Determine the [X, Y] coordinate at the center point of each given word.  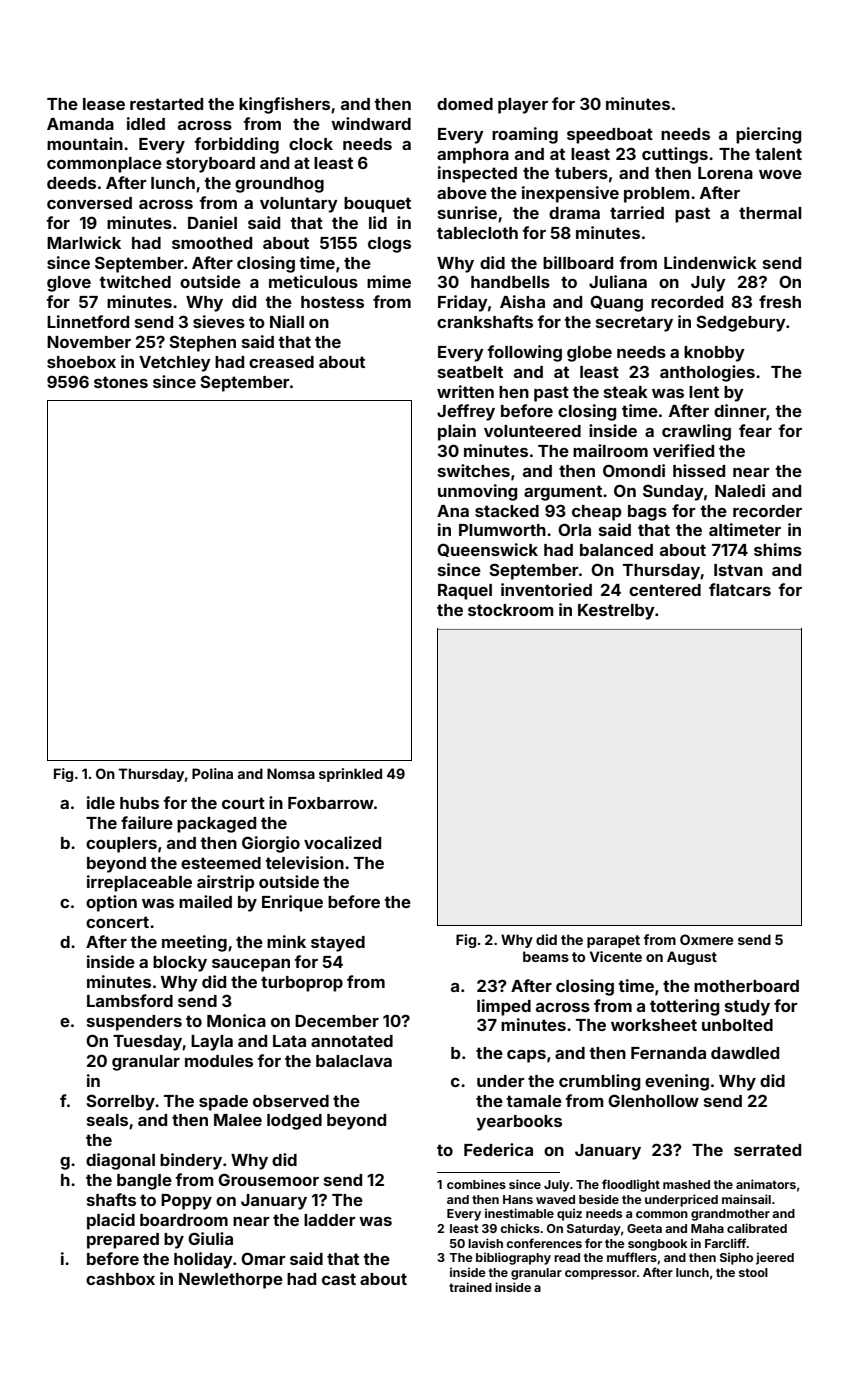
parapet [613, 941]
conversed [89, 203]
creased [281, 362]
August [692, 958]
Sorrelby [120, 1102]
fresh [780, 301]
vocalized [342, 842]
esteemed [221, 863]
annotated [352, 1041]
